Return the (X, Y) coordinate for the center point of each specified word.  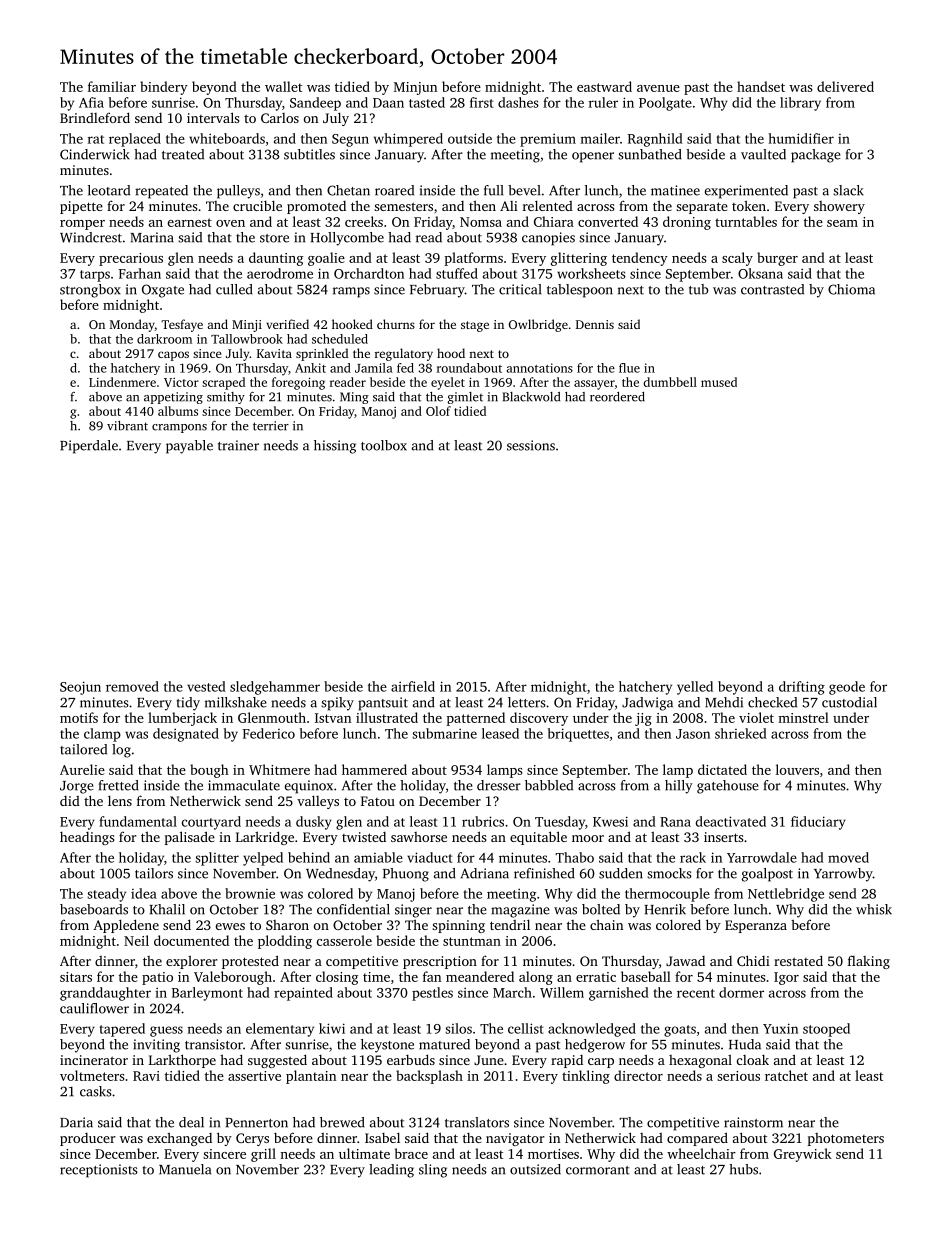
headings (87, 838)
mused (719, 382)
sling (433, 1171)
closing (337, 978)
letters (527, 702)
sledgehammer (275, 688)
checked (772, 702)
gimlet (465, 398)
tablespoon (580, 291)
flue (629, 368)
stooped (826, 1030)
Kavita (274, 353)
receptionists (99, 1171)
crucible (257, 205)
